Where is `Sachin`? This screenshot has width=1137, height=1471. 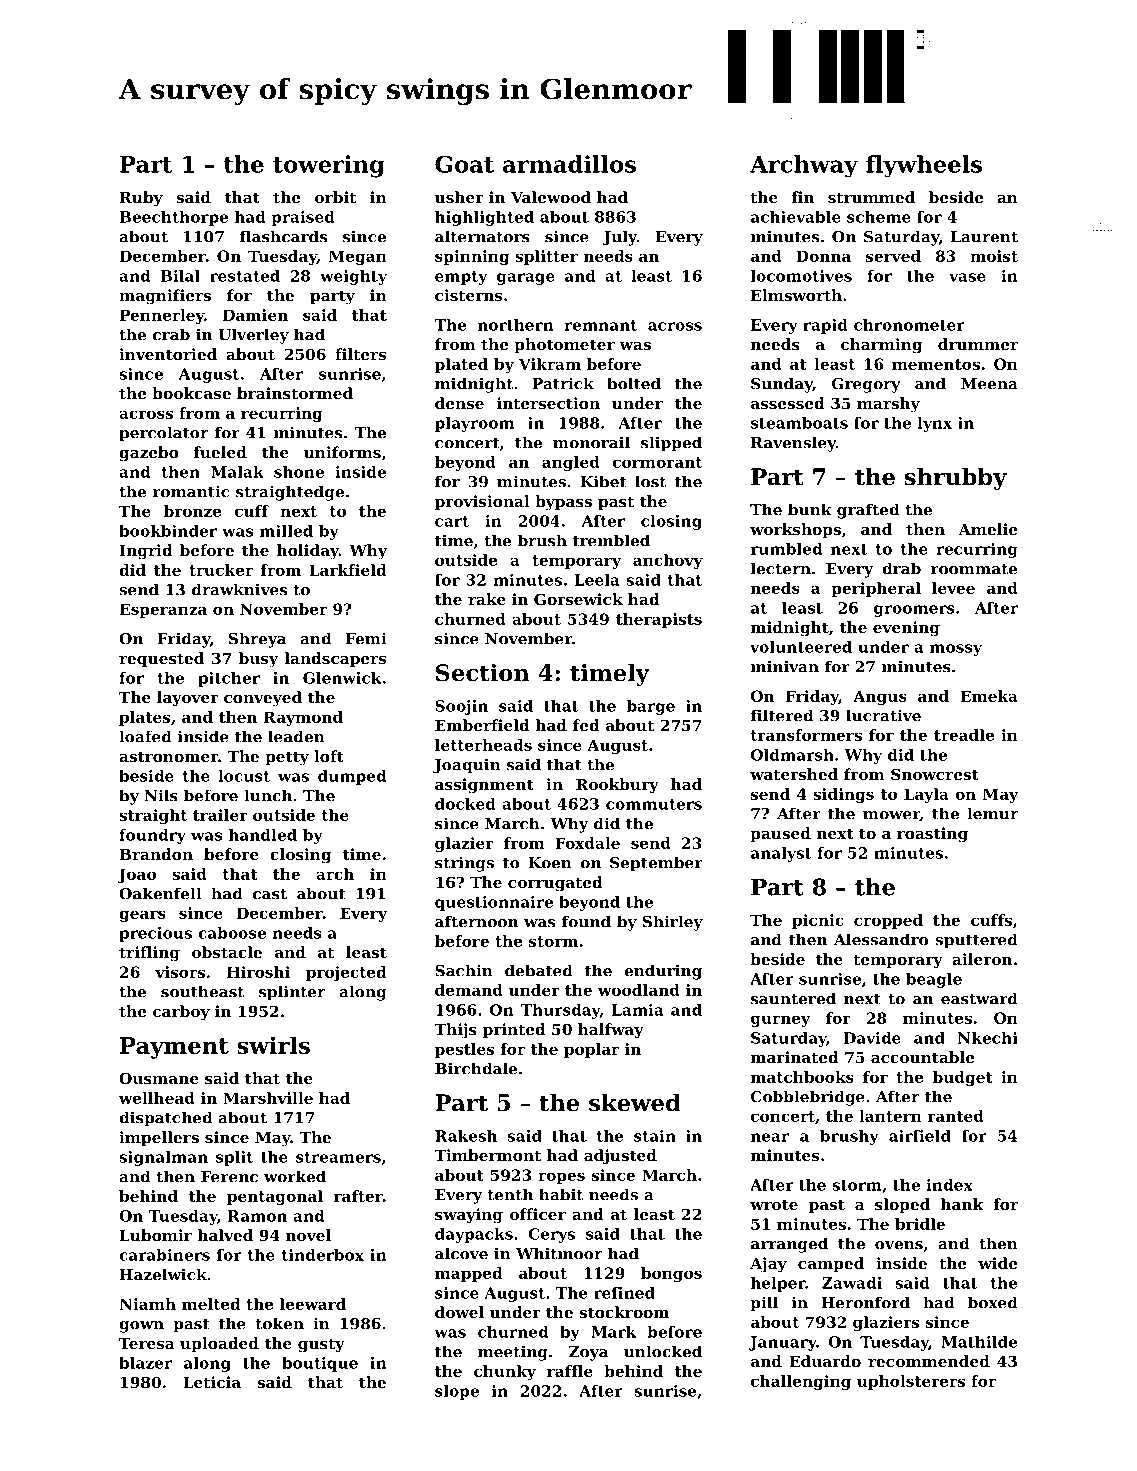 Sachin is located at coordinates (464, 970).
